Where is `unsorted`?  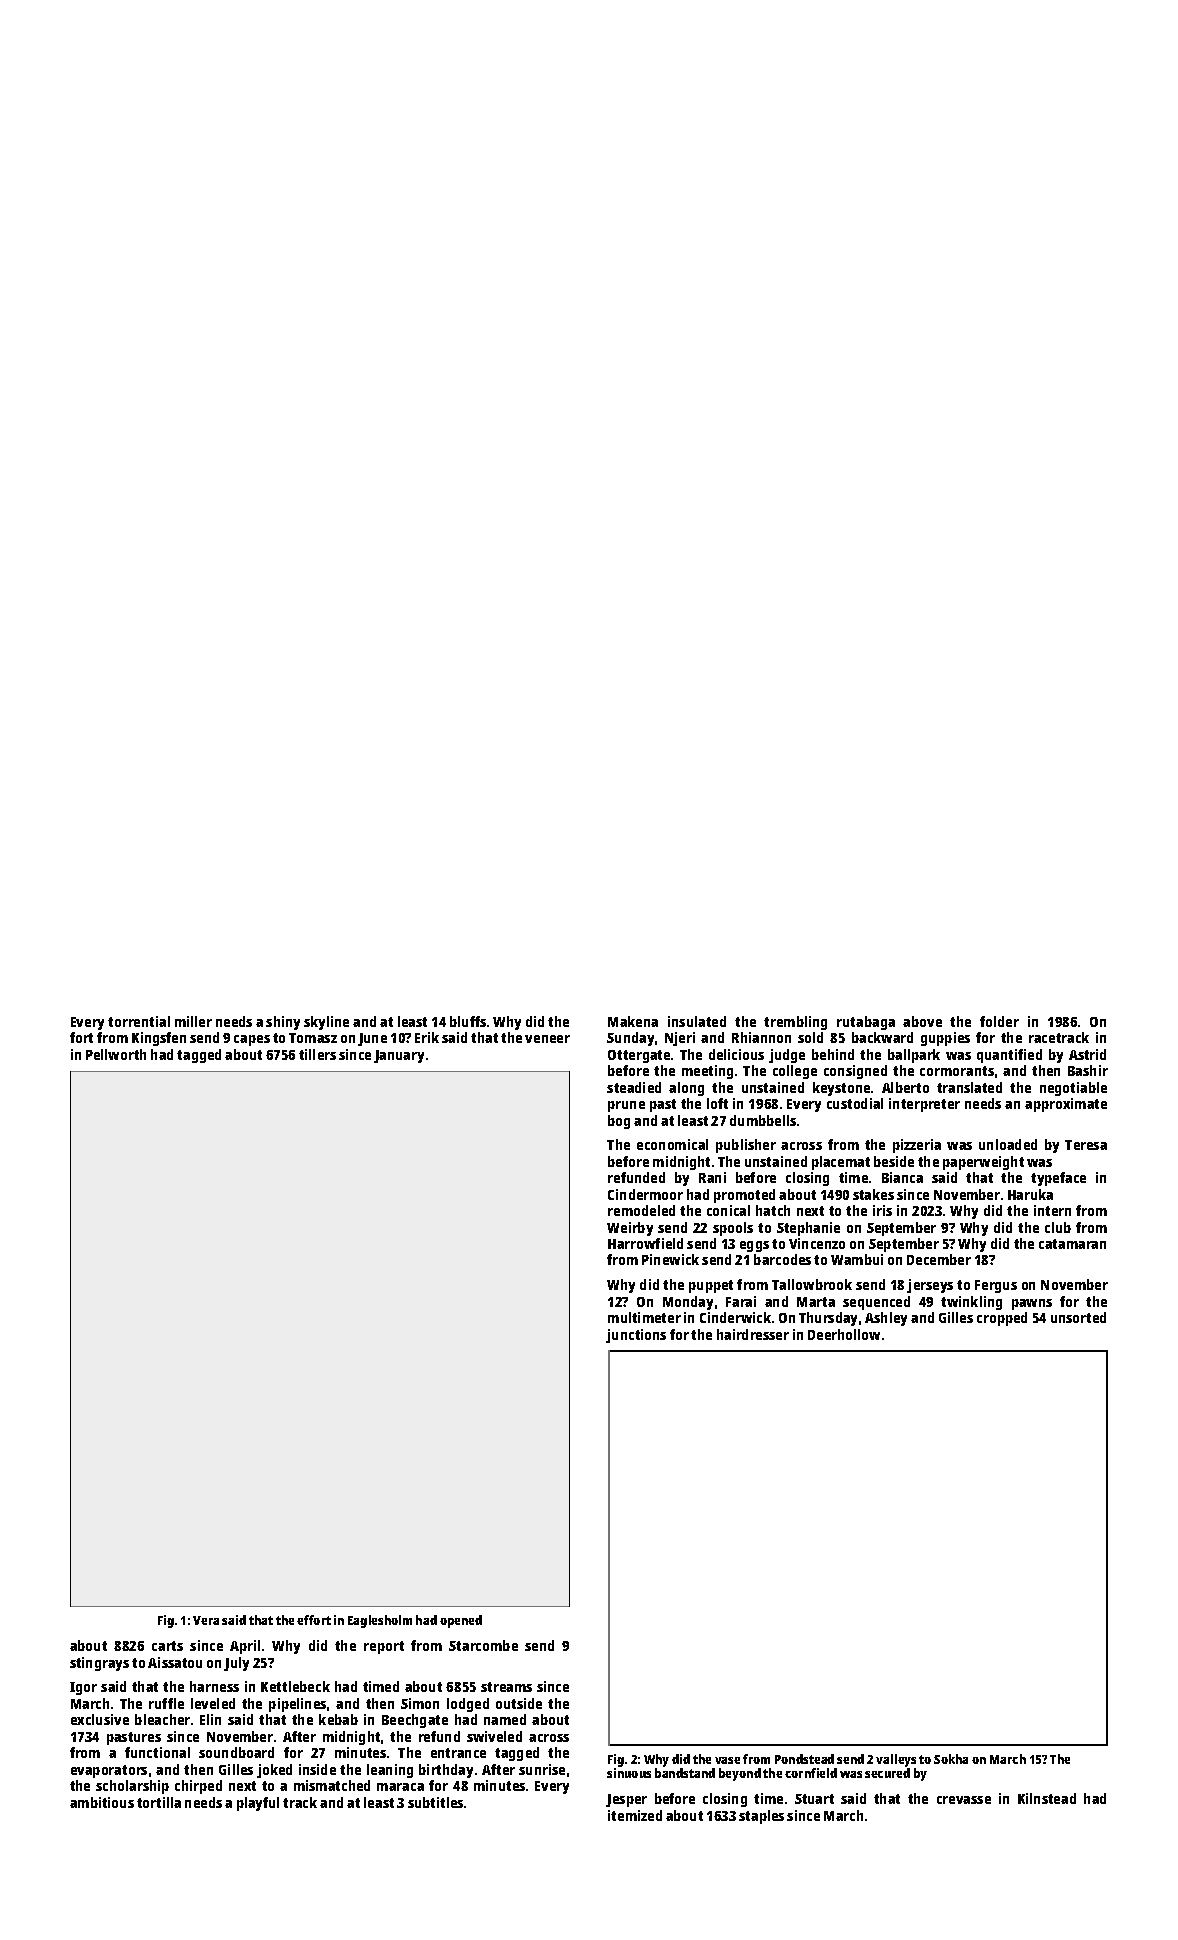 unsorted is located at coordinates (1078, 1317).
